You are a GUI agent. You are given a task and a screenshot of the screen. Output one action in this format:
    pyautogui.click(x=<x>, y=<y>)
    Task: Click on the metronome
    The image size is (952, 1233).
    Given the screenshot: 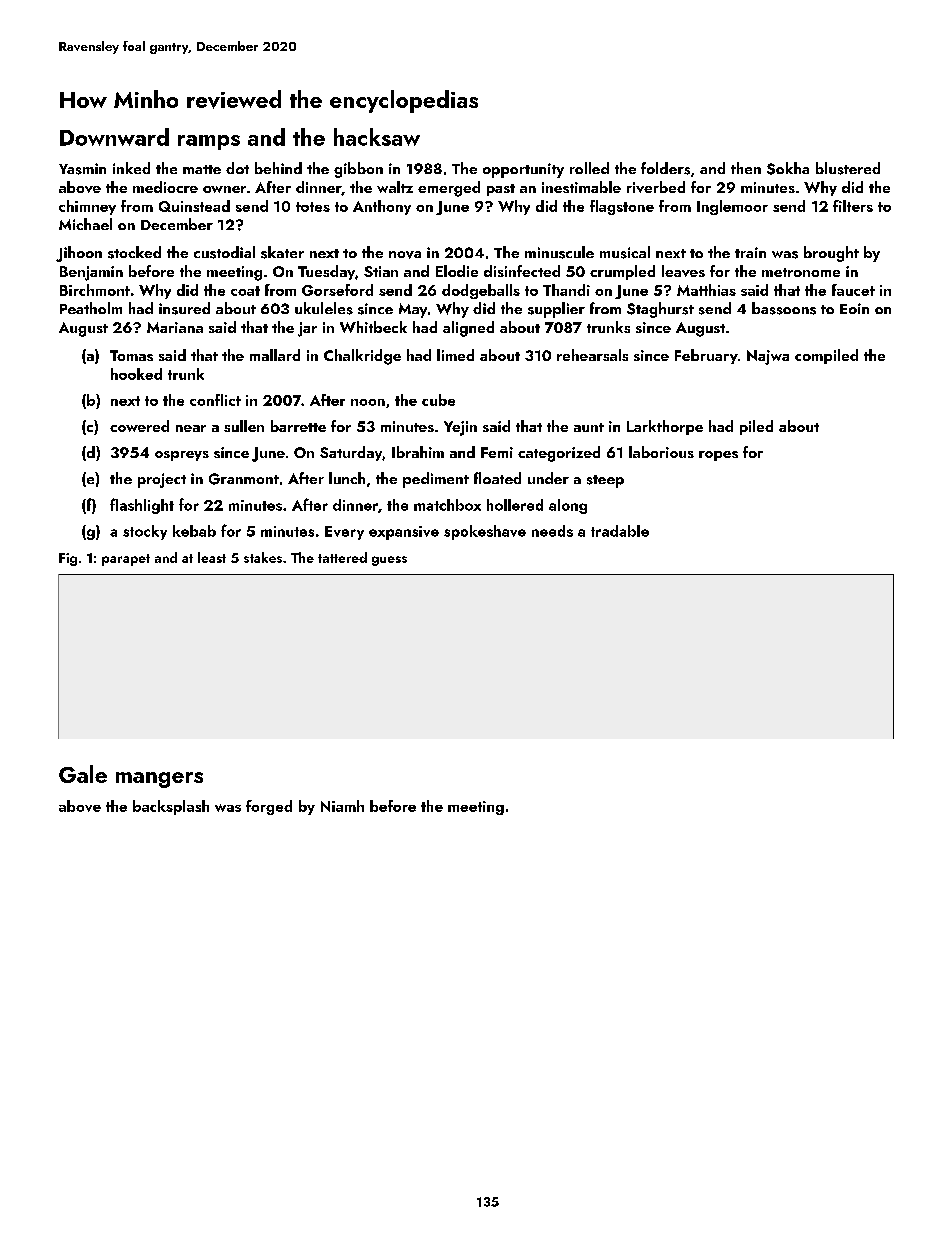 What is the action you would take?
    pyautogui.click(x=801, y=272)
